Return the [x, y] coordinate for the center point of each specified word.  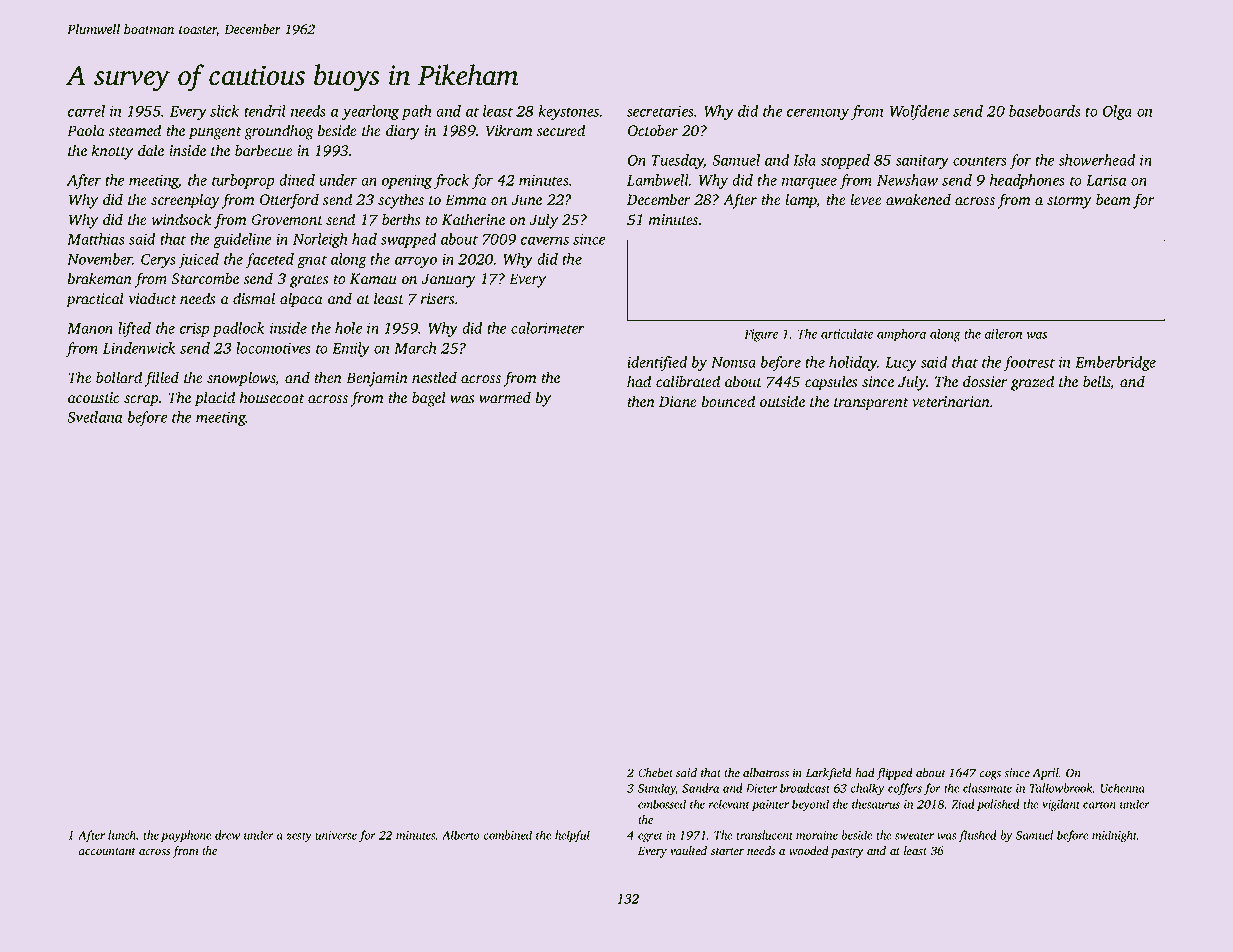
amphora [901, 335]
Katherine [473, 219]
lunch [122, 836]
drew [227, 835]
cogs [990, 775]
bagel [429, 399]
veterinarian [951, 401]
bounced [728, 401]
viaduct [152, 298]
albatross [766, 773]
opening [407, 181]
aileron [1003, 334]
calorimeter [548, 328]
